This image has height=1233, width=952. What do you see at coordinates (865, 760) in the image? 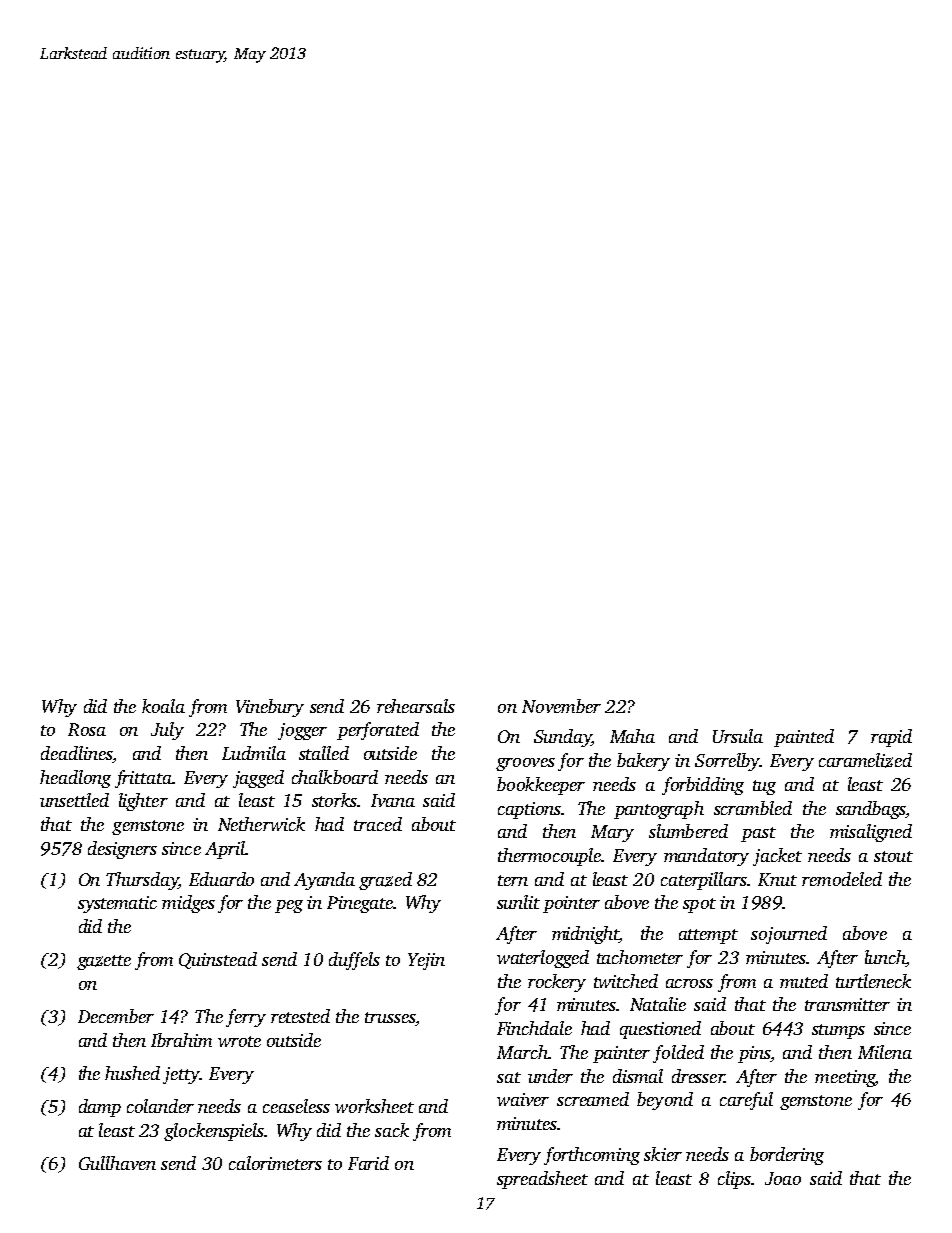
I see `caramelized` at bounding box center [865, 760].
